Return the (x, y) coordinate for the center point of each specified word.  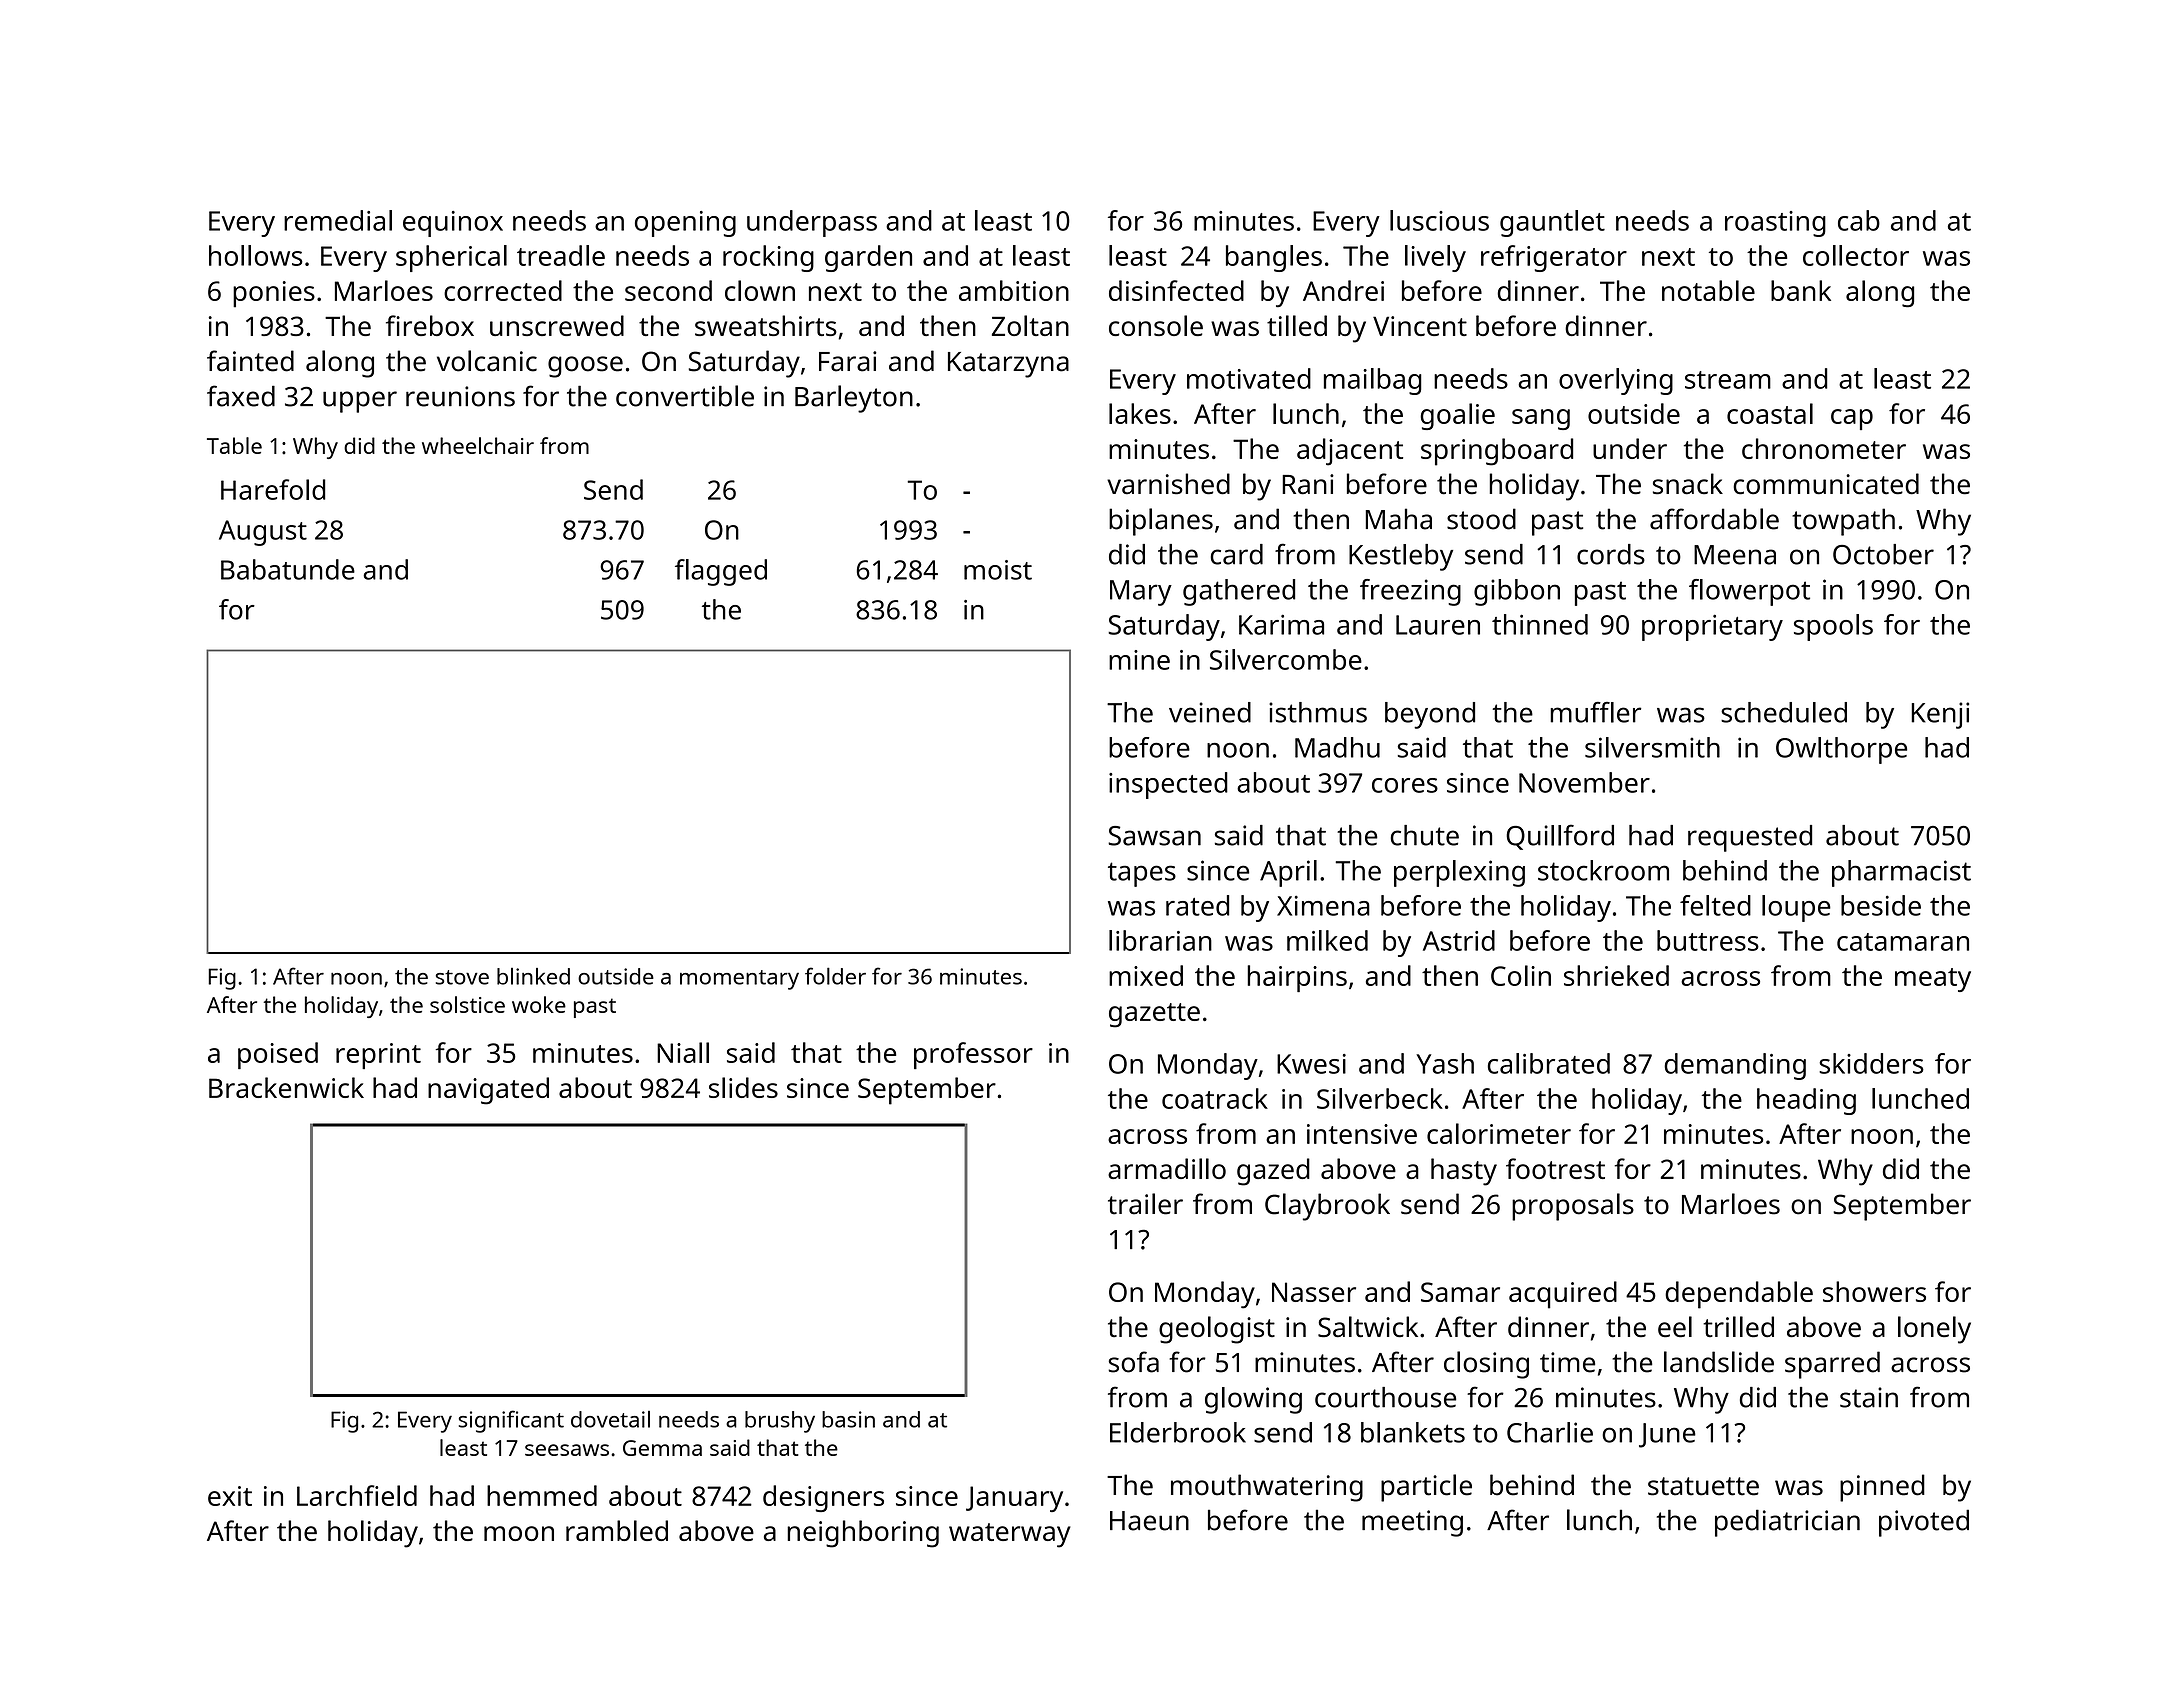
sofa (1133, 1362)
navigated (488, 1091)
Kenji (1940, 715)
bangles (1274, 258)
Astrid (1459, 940)
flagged (721, 572)
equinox (453, 224)
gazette (1154, 1015)
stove (462, 977)
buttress (1708, 940)
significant (511, 1421)
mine (1139, 660)
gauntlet (1552, 223)
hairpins (1297, 978)
